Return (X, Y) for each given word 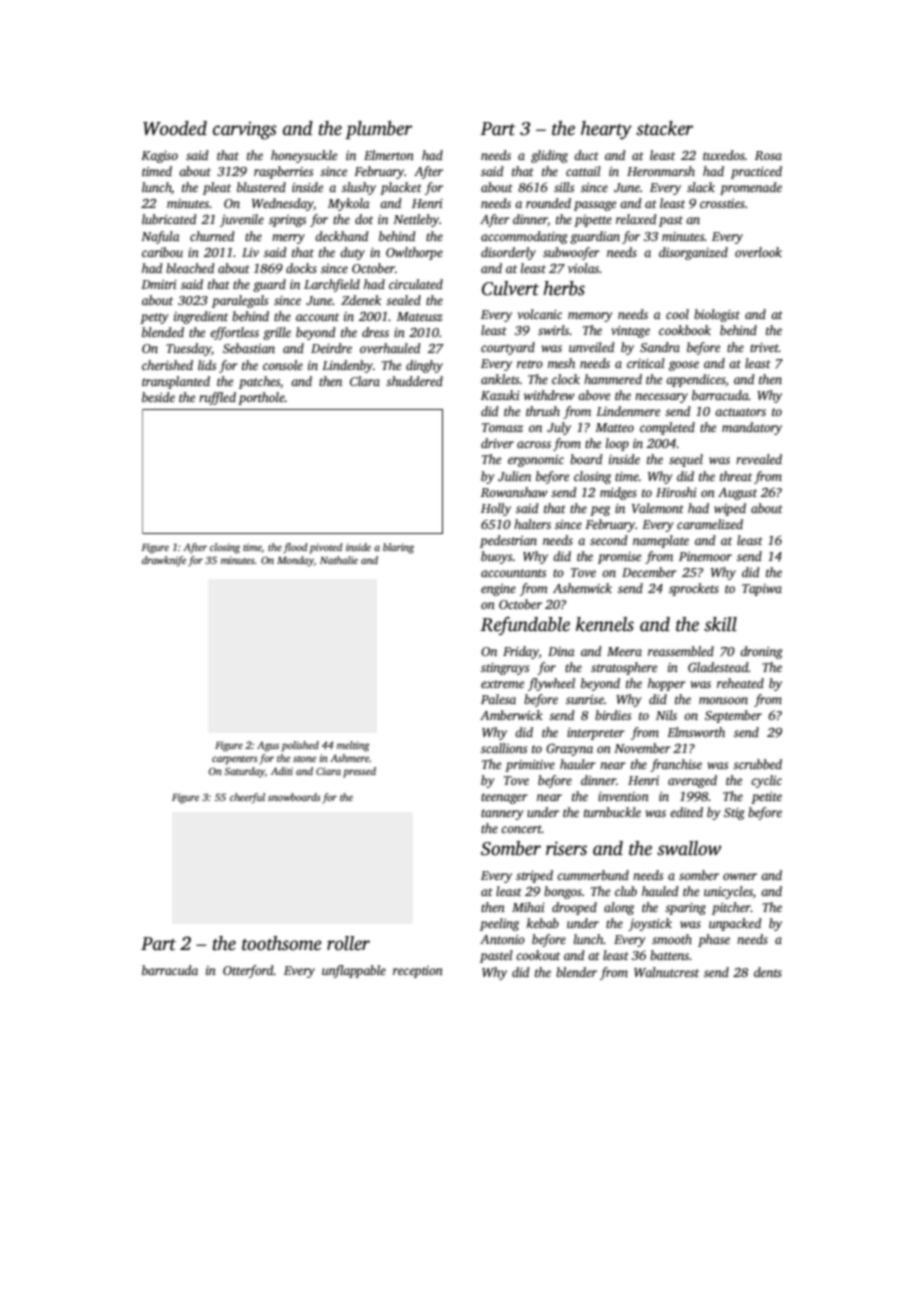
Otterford (248, 971)
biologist (717, 315)
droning (761, 652)
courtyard (508, 348)
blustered (261, 187)
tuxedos (724, 155)
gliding (549, 156)
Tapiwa (762, 590)
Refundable (525, 626)
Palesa (498, 699)
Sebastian (249, 348)
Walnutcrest (666, 972)
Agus (268, 746)
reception (418, 972)
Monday (295, 561)
